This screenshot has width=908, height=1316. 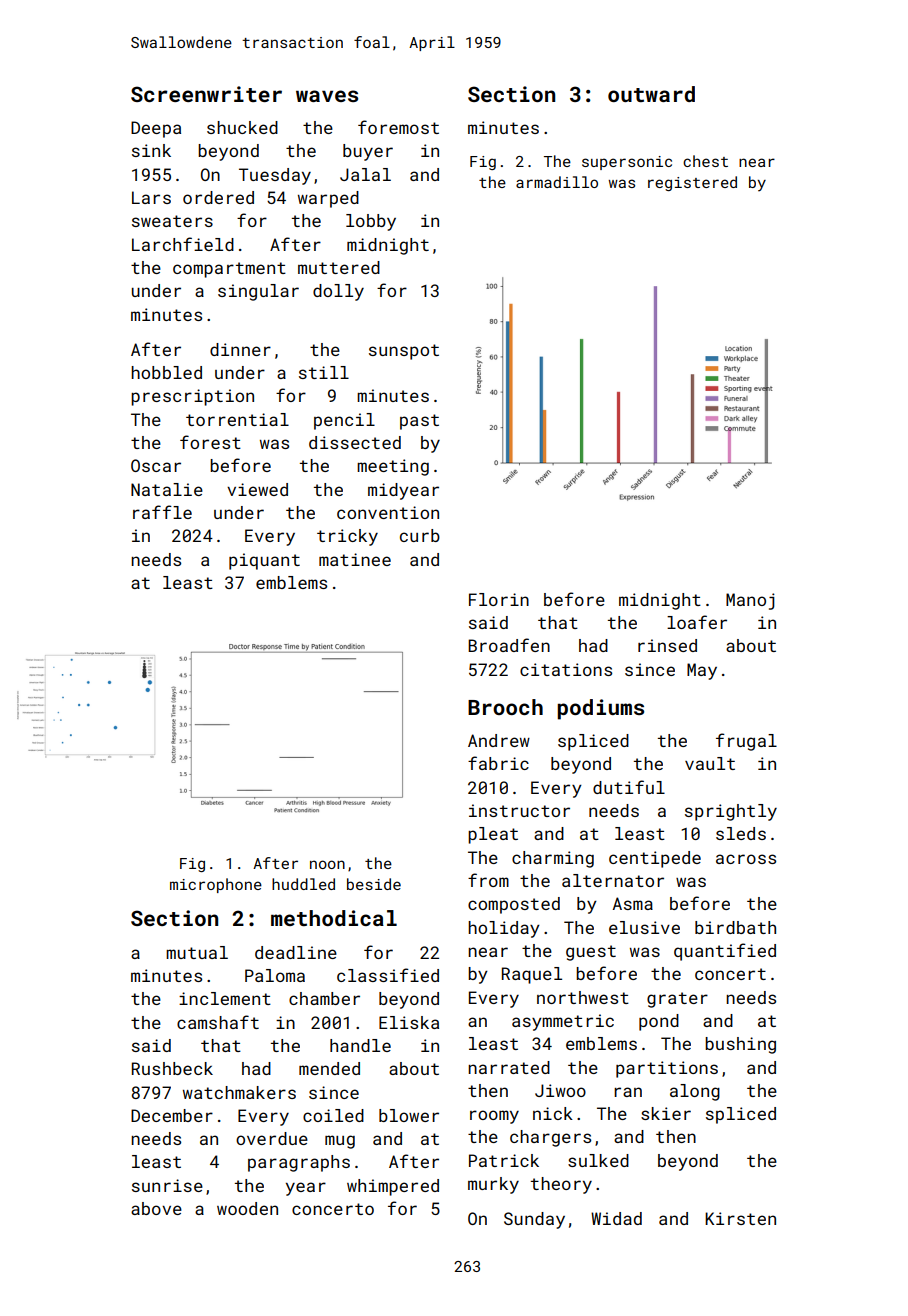 I want to click on Screenwriter, so click(x=206, y=94).
